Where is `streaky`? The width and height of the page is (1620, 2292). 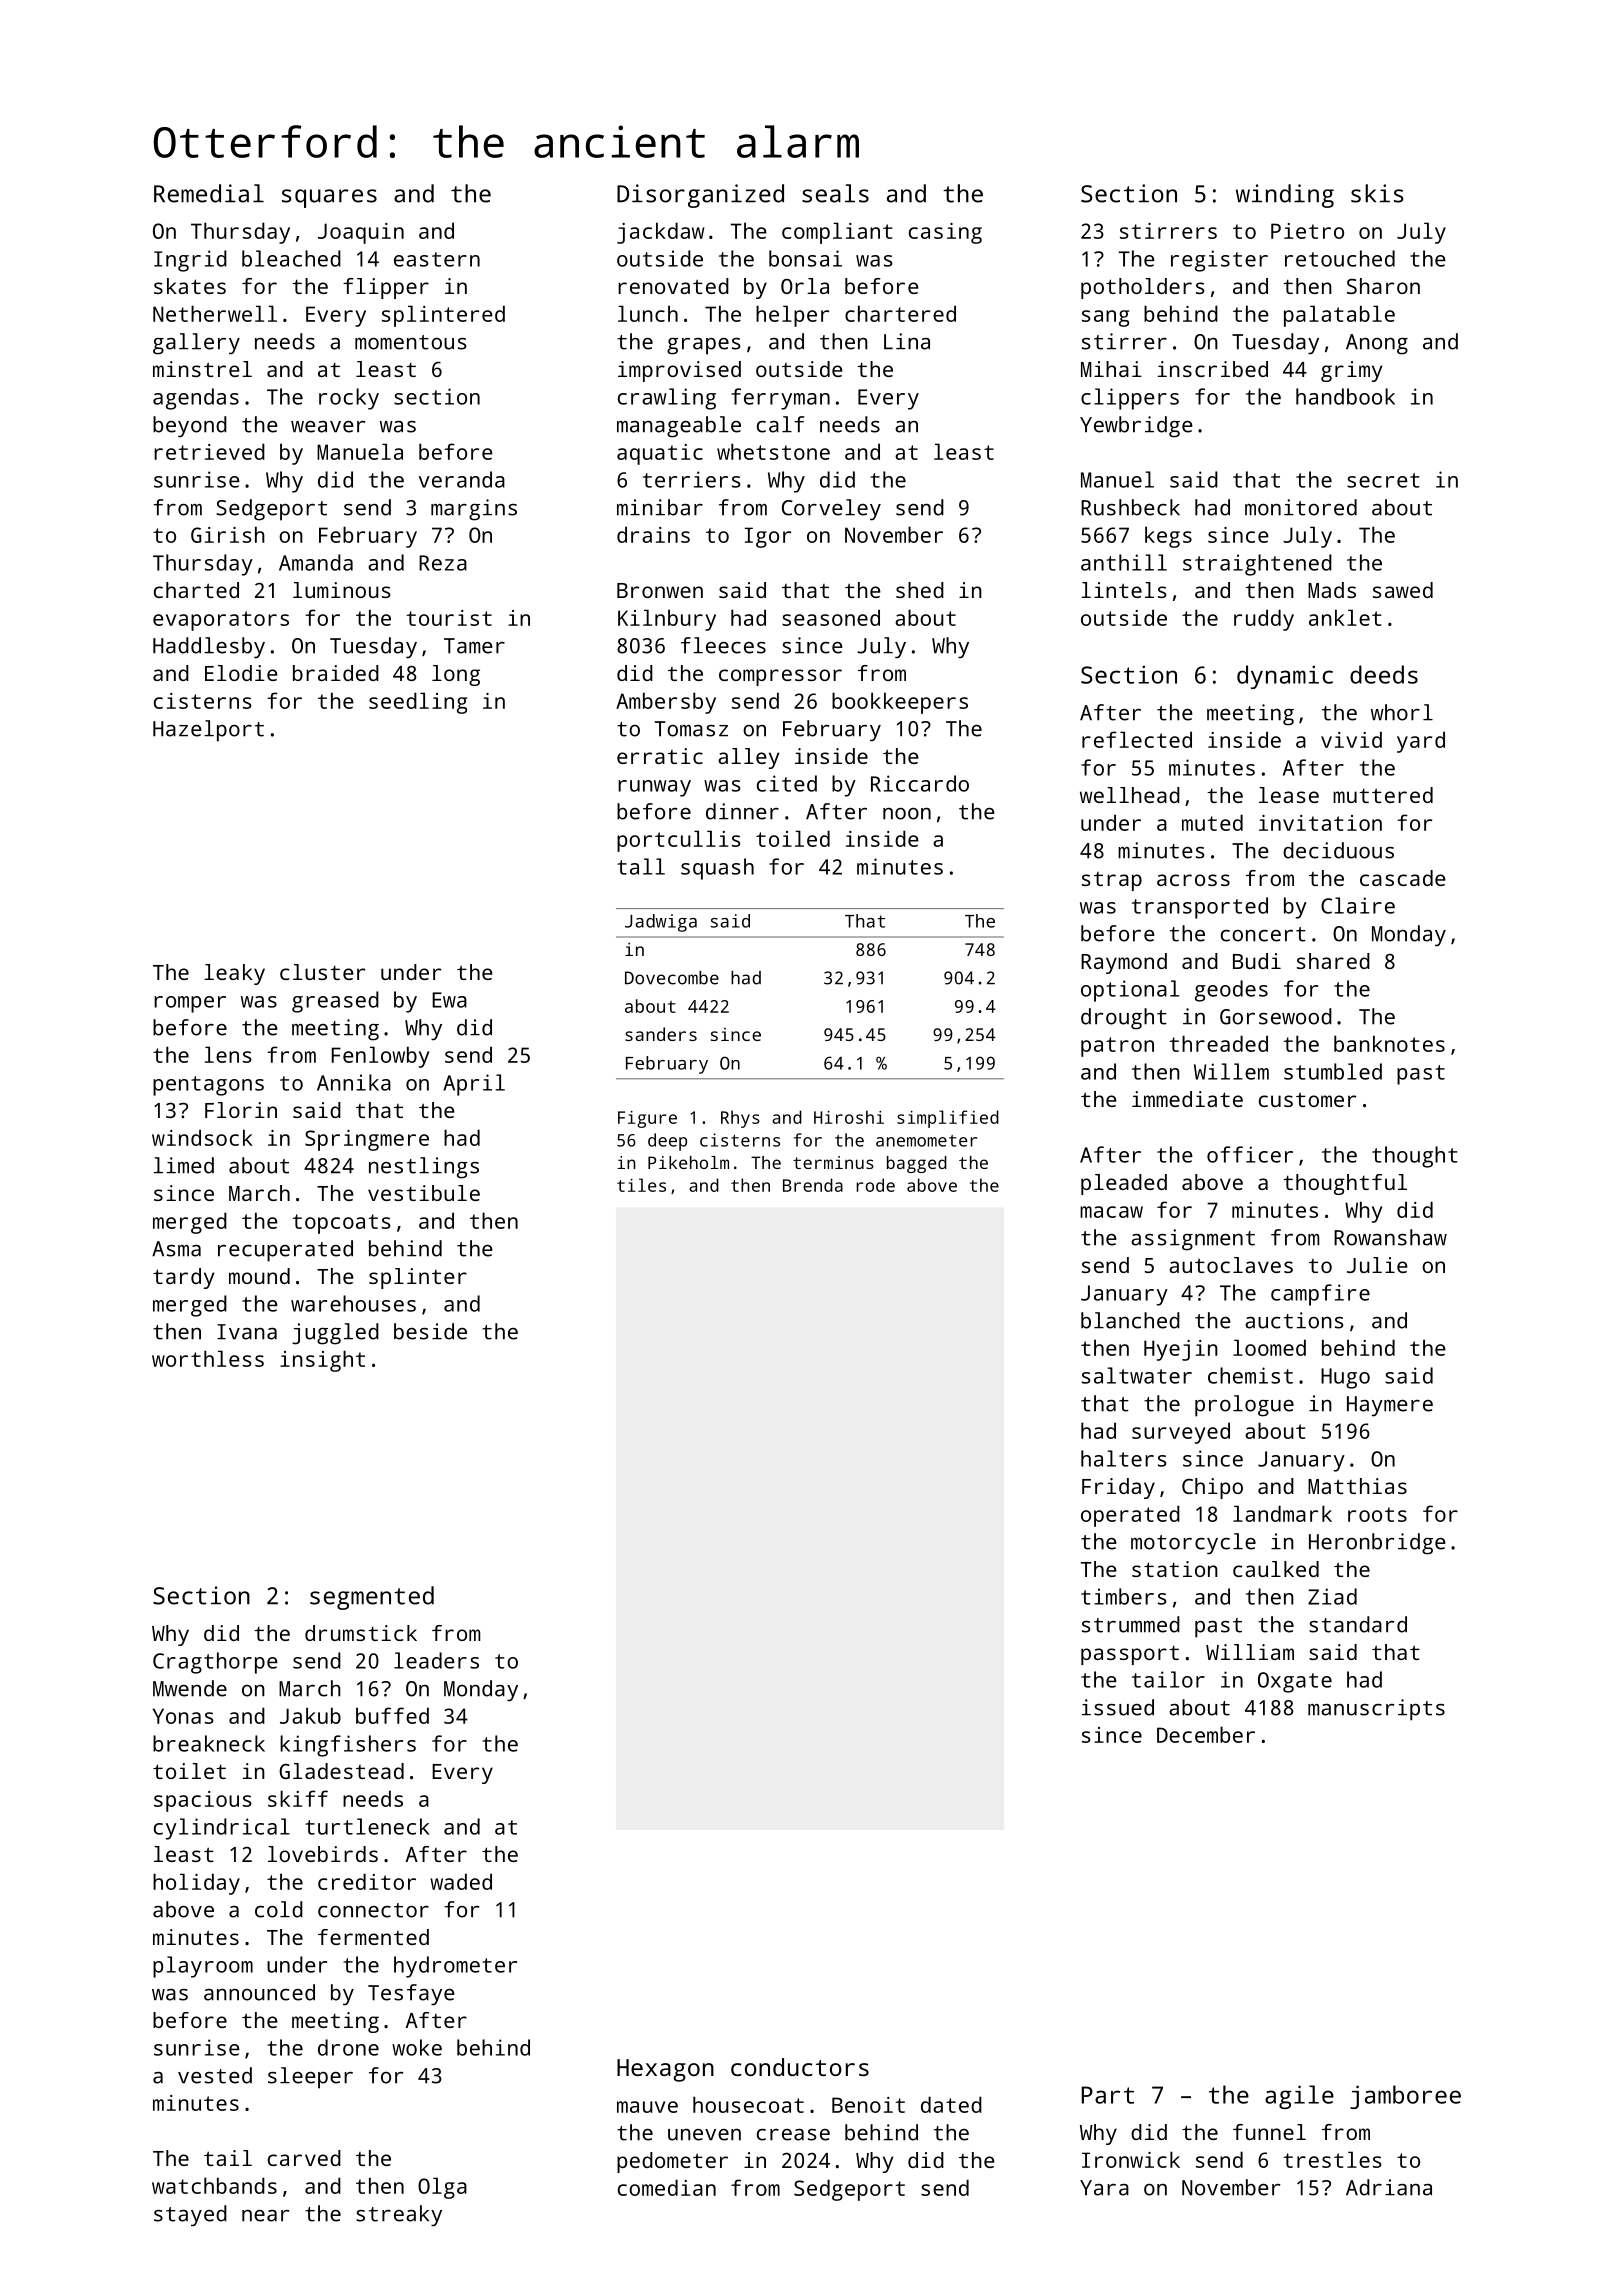 streaky is located at coordinates (399, 2216).
